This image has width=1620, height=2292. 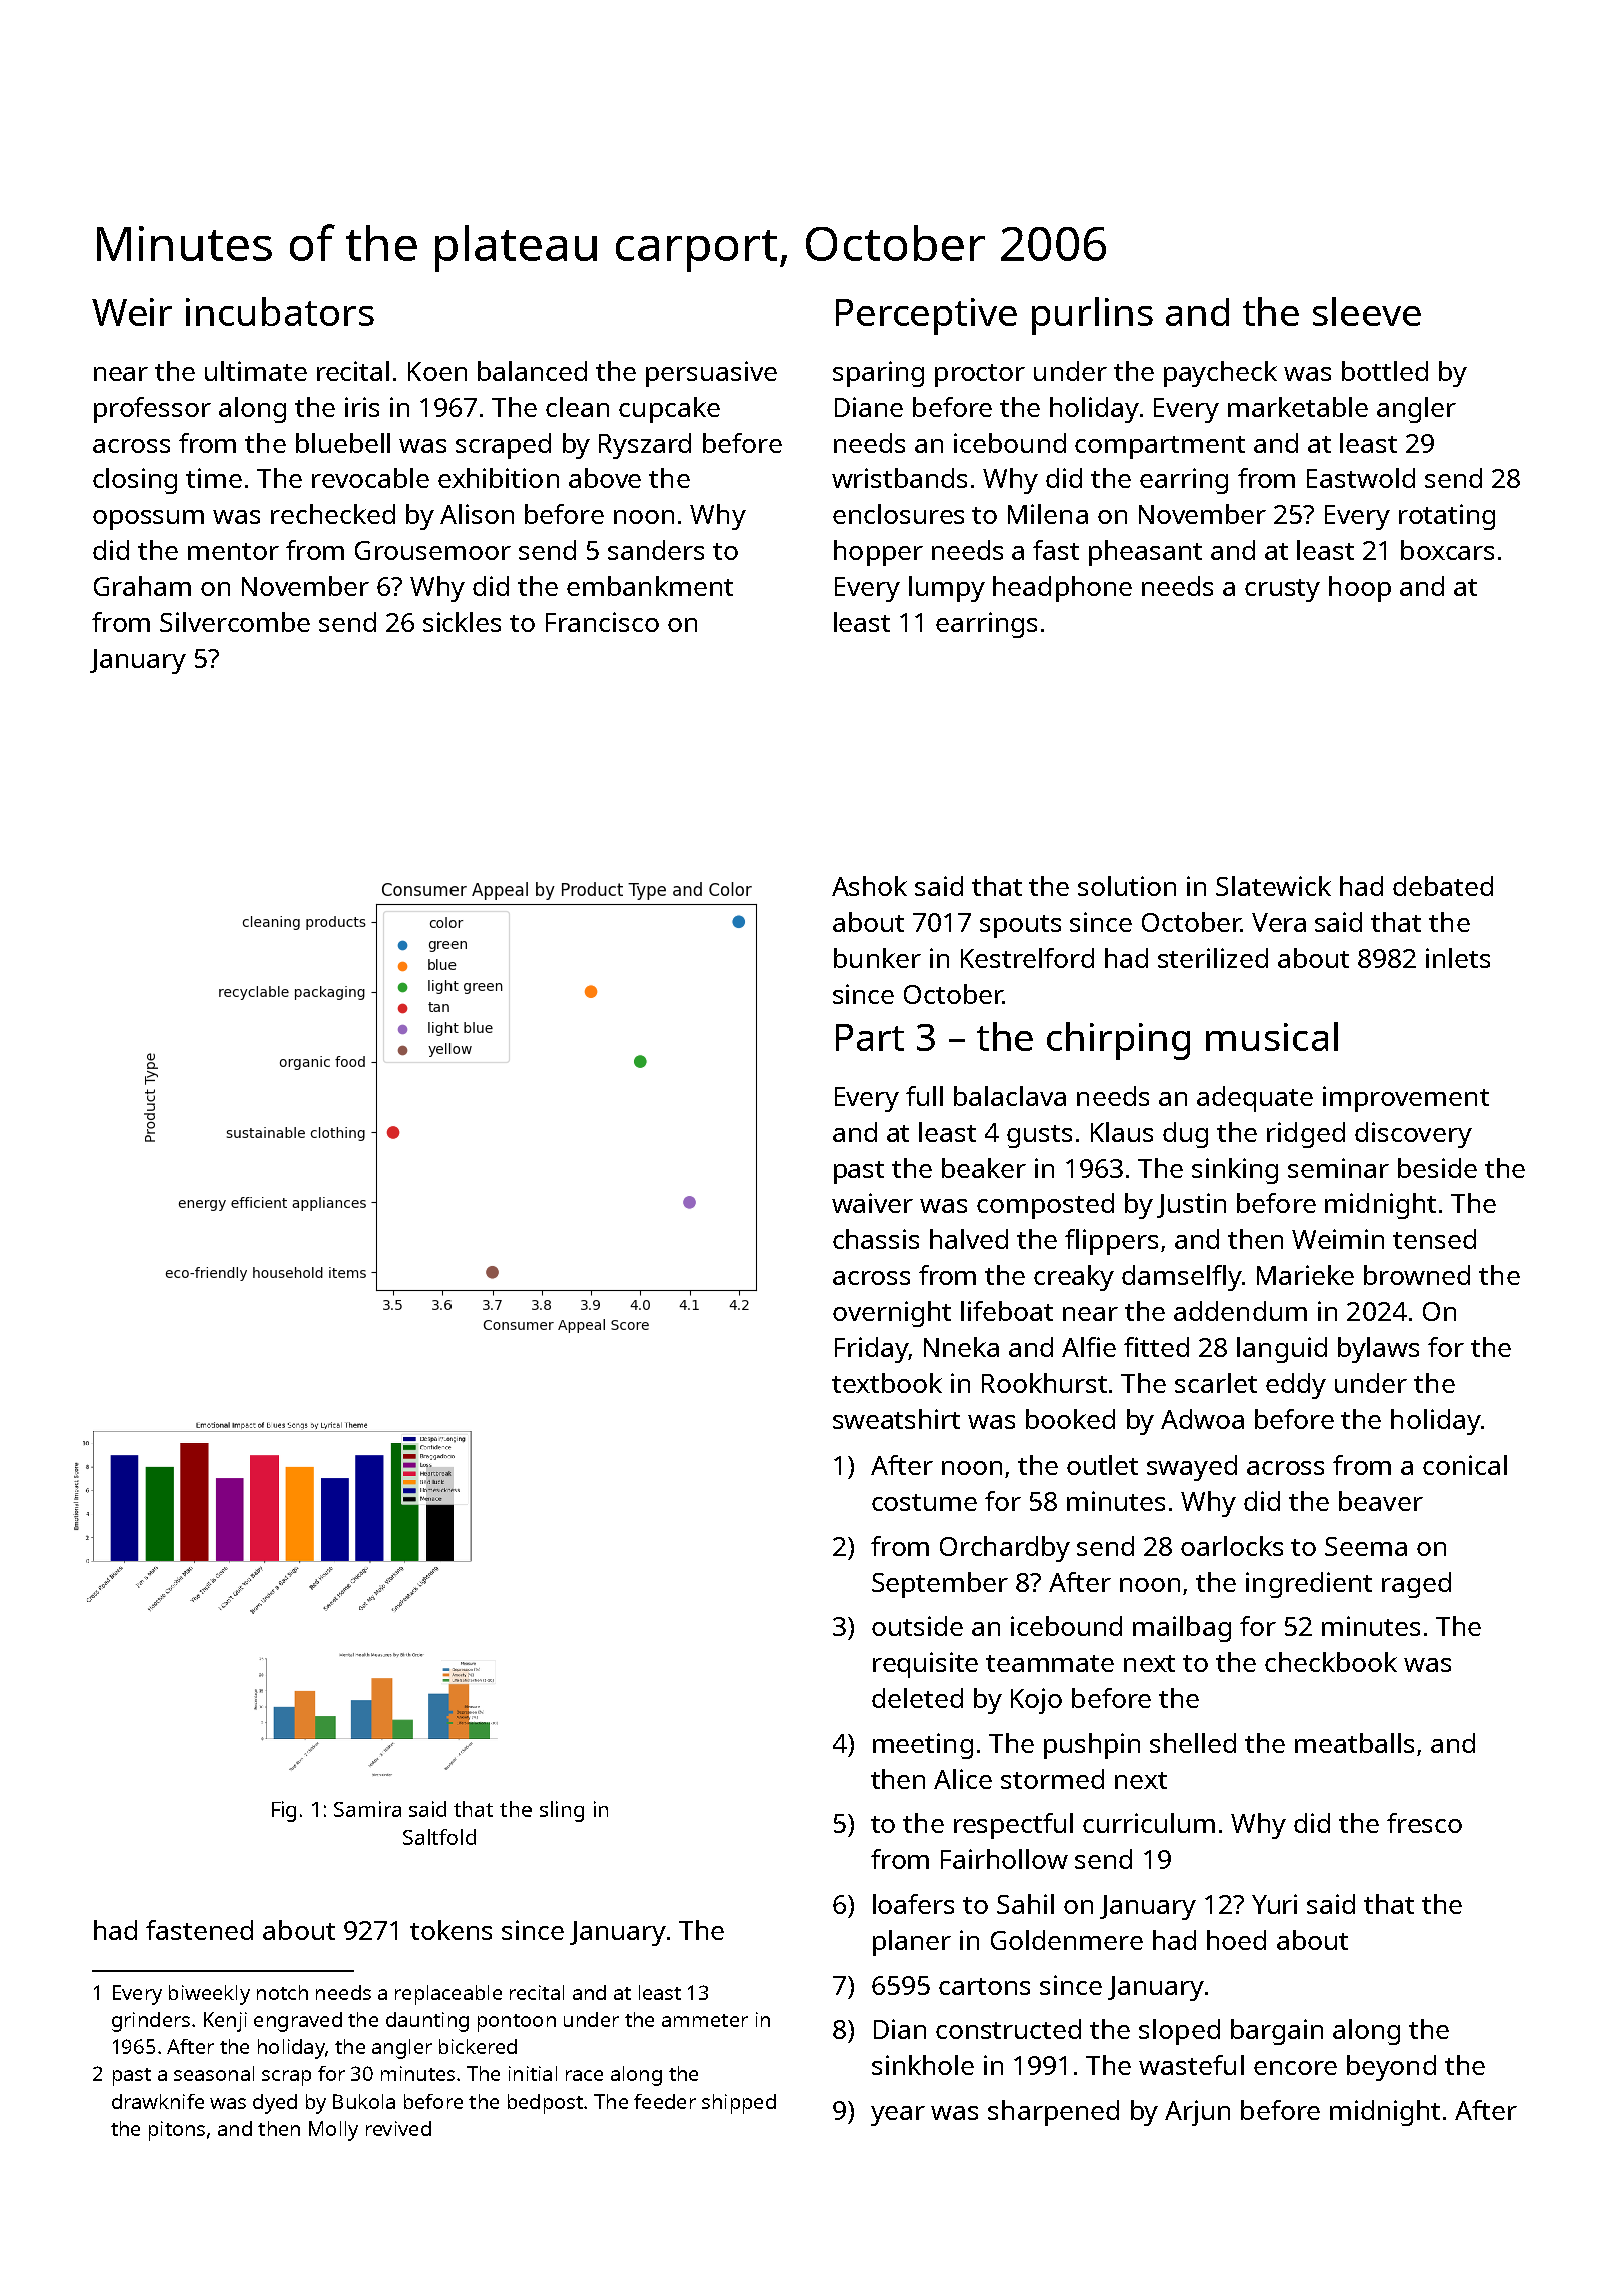 I want to click on hoop, so click(x=1360, y=589).
